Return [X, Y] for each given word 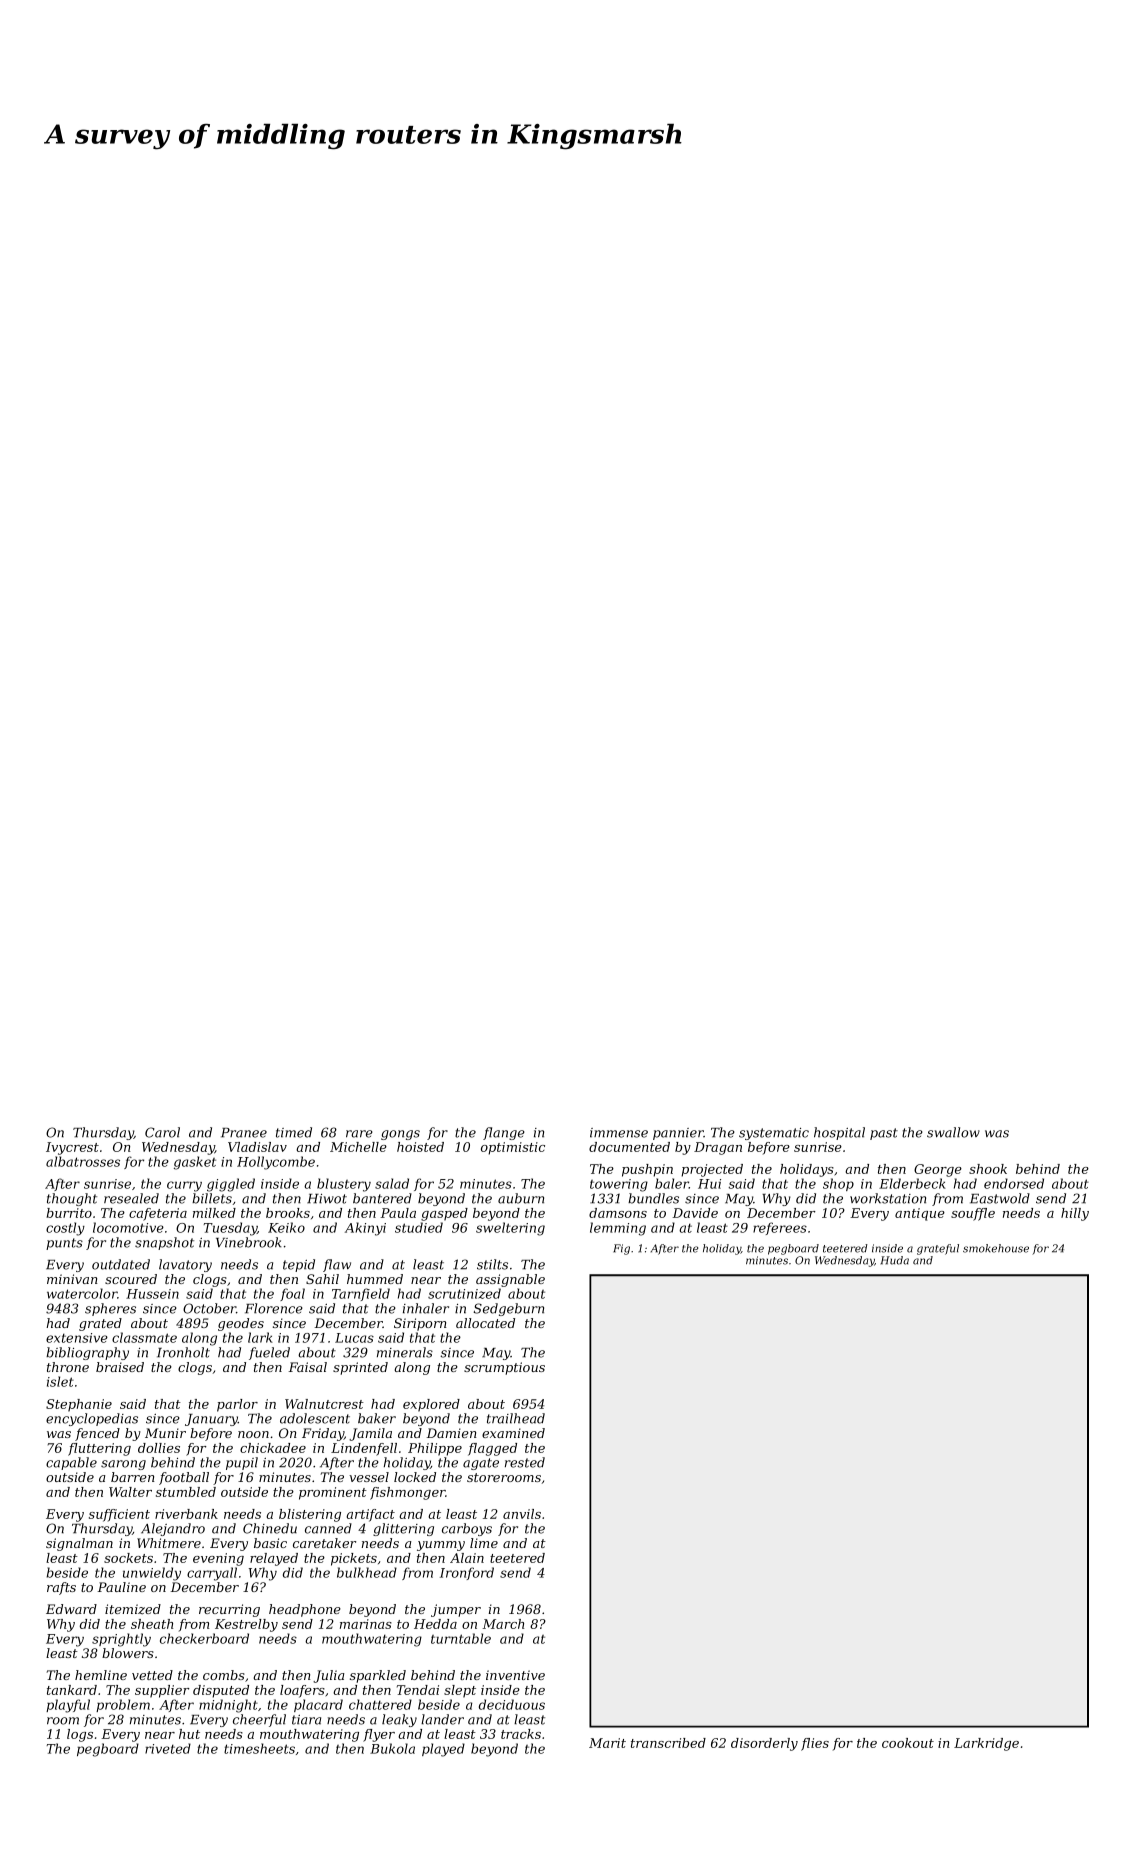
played [443, 1750]
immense [619, 1133]
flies [815, 1744]
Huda [894, 1260]
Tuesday [230, 1229]
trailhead [516, 1418]
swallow [953, 1132]
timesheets [259, 1748]
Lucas [354, 1338]
